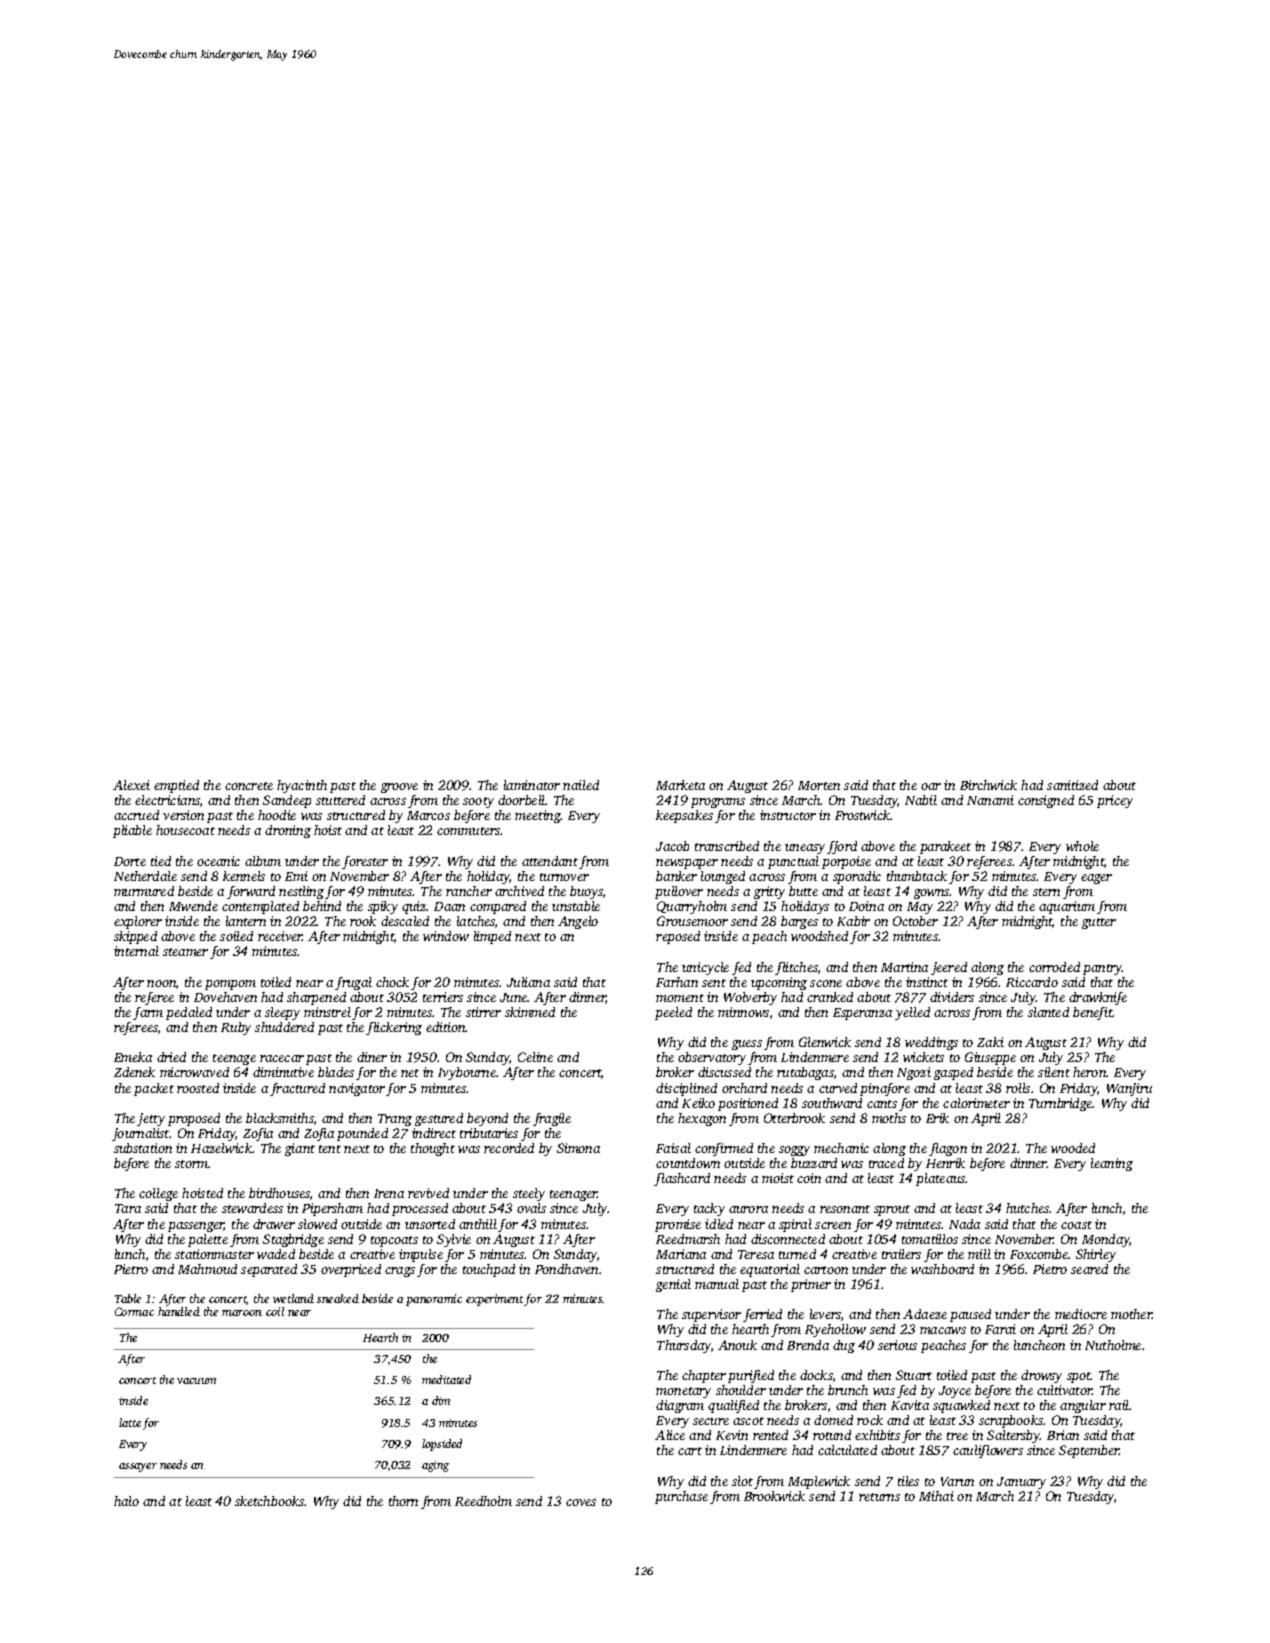  What do you see at coordinates (819, 785) in the screenshot?
I see `Morten` at bounding box center [819, 785].
